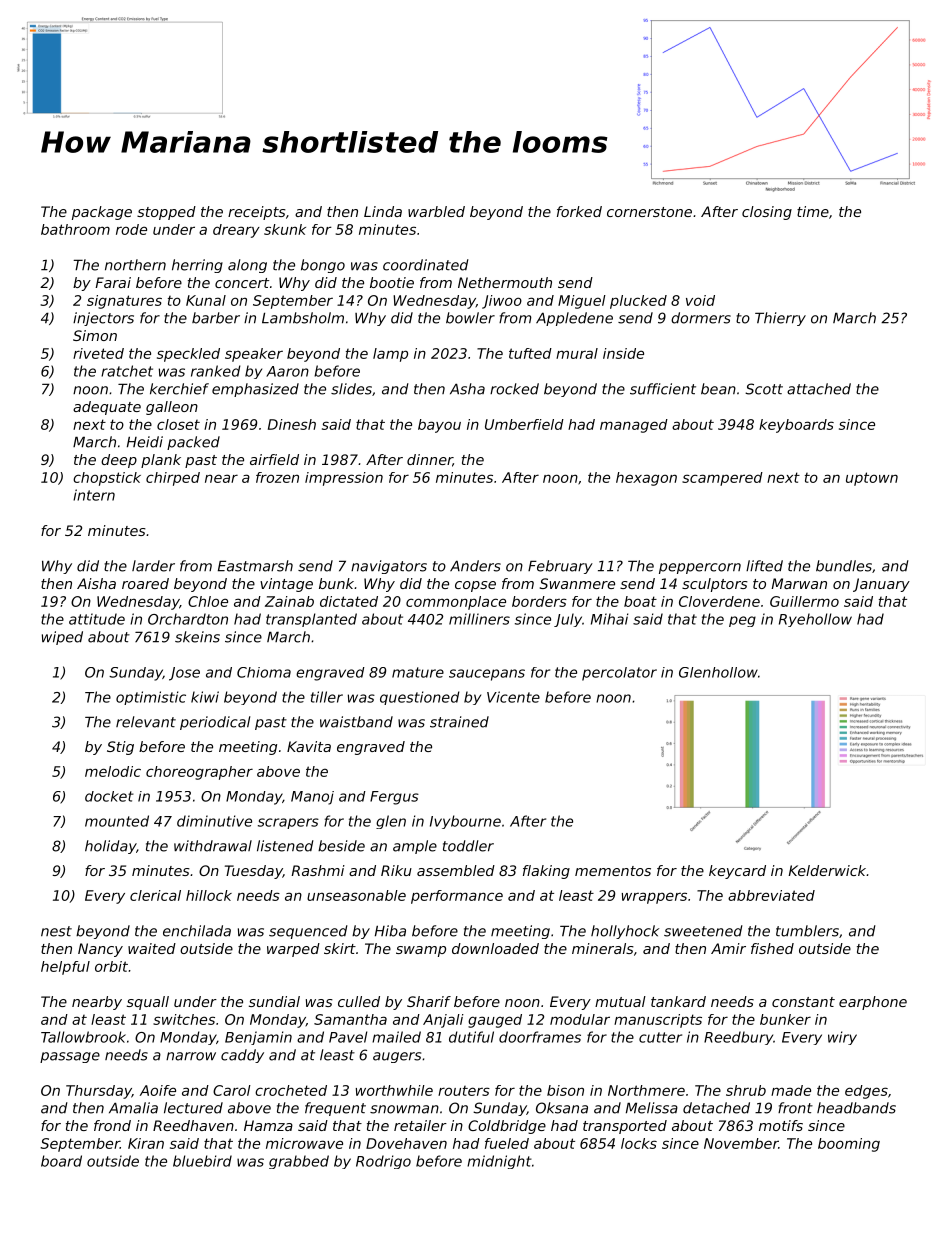 The image size is (952, 1233). What do you see at coordinates (513, 697) in the screenshot?
I see `Vicente` at bounding box center [513, 697].
